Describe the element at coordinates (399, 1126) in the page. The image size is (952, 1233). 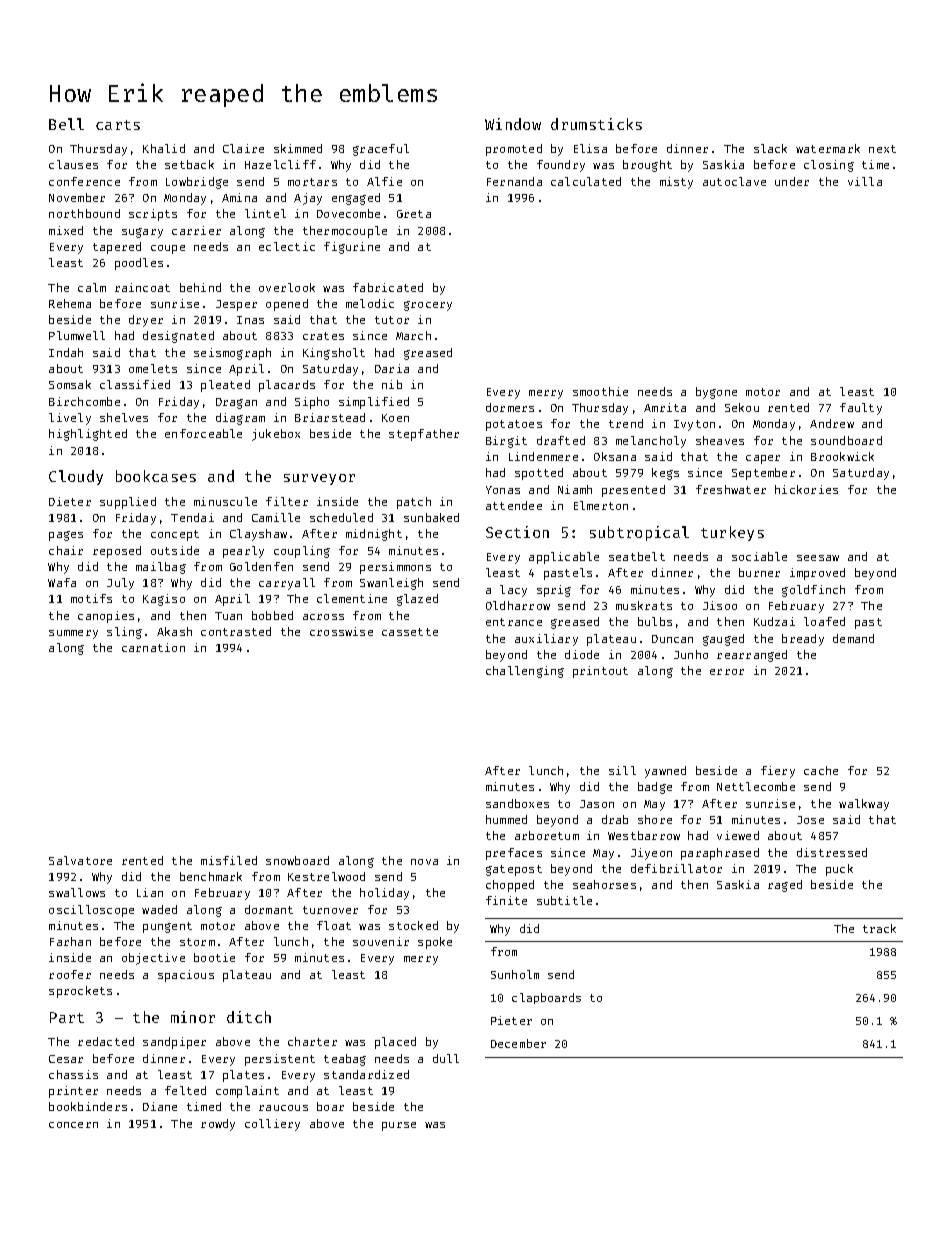
I see `purse` at that location.
